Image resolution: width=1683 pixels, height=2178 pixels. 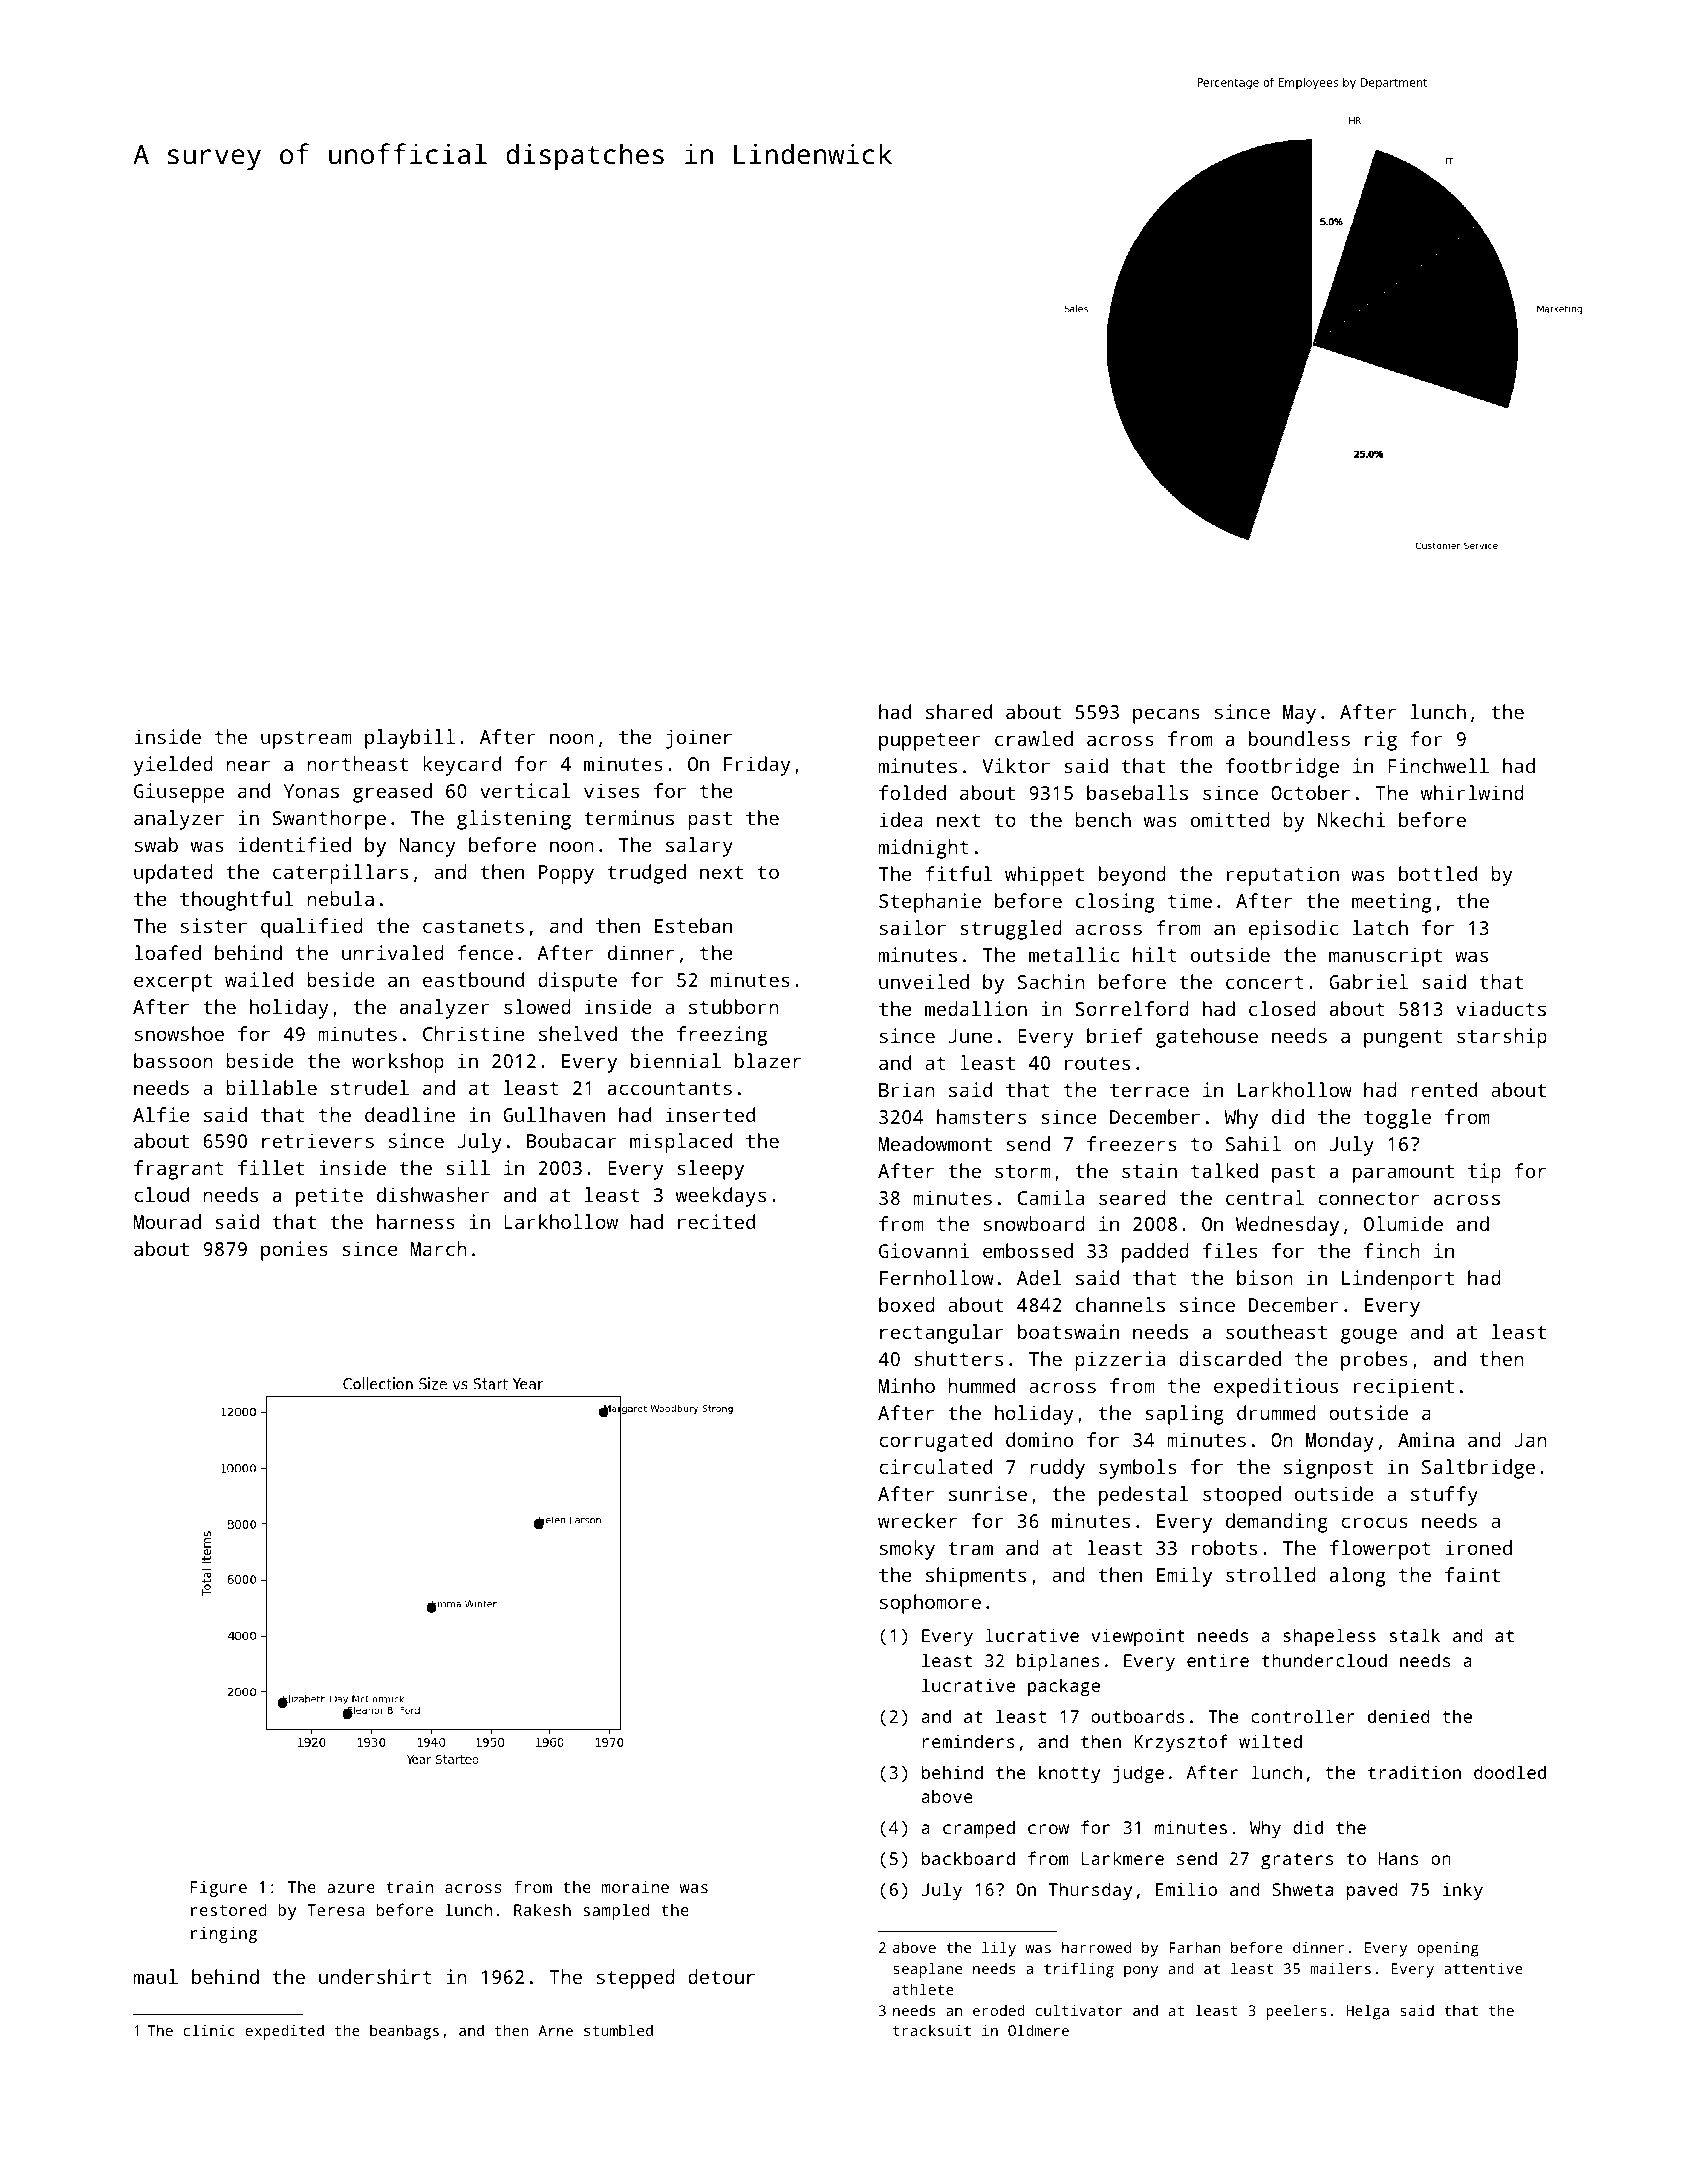 I want to click on harrowed, so click(x=1096, y=1947).
